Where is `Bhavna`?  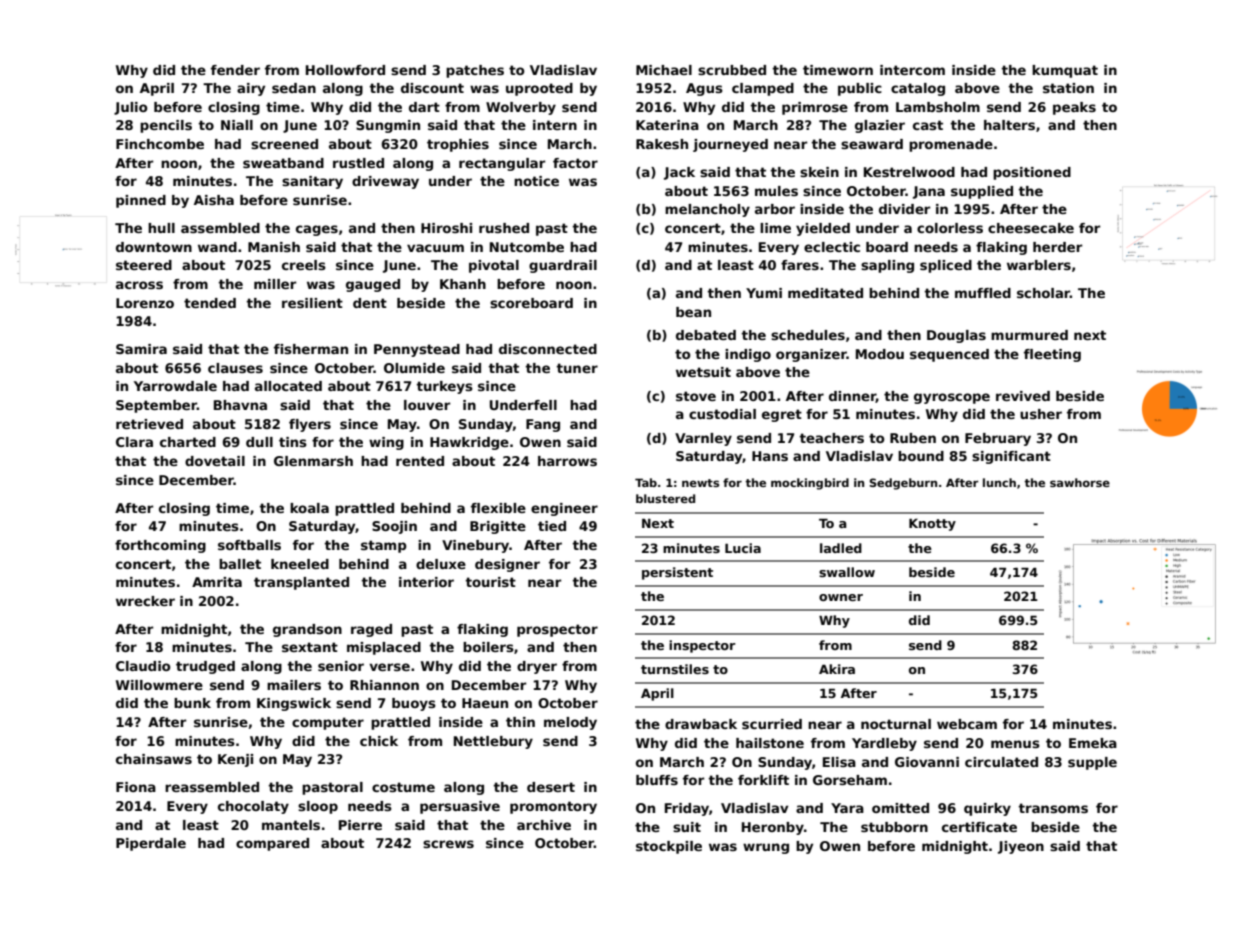
Bhavna is located at coordinates (240, 405).
